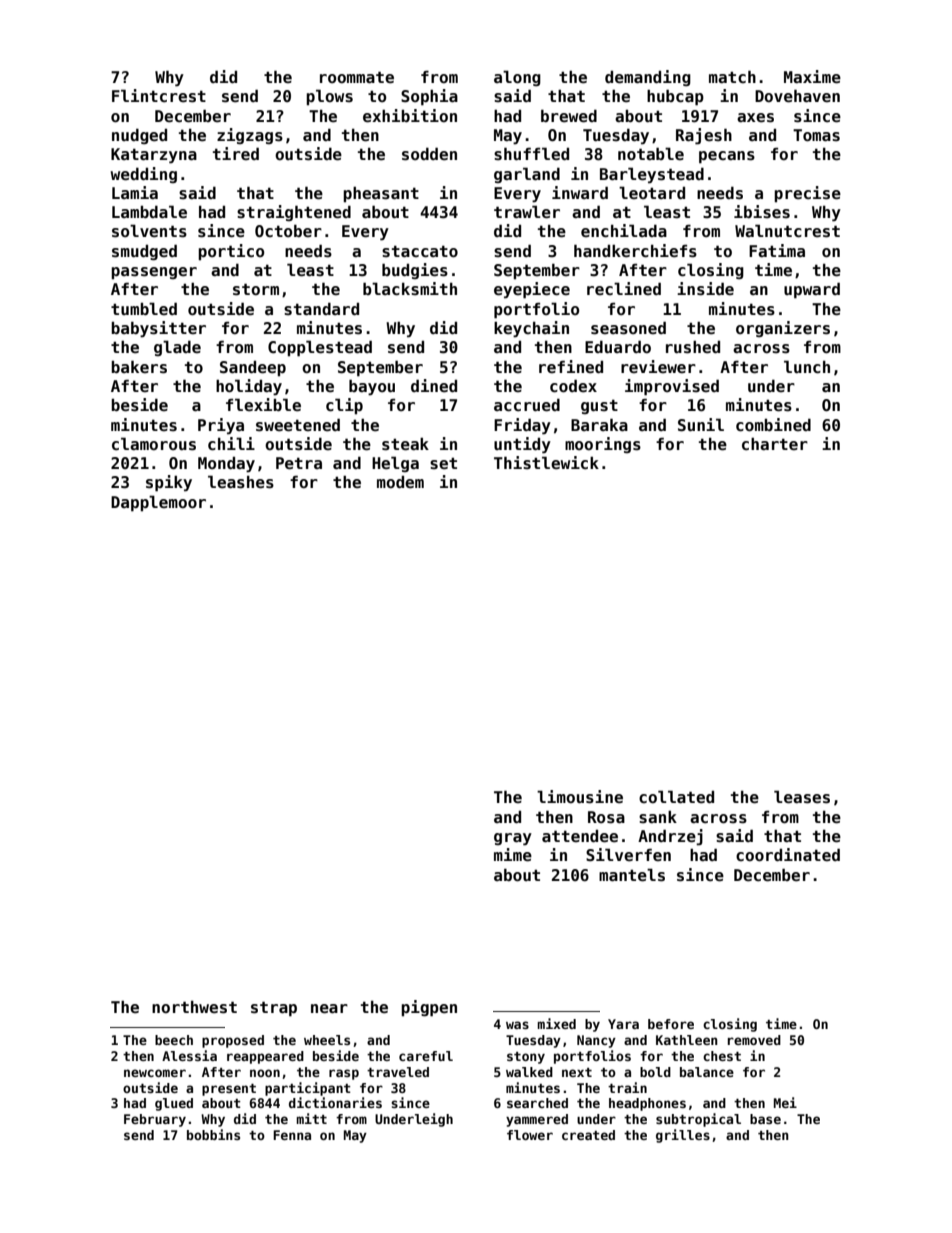  What do you see at coordinates (159, 96) in the image?
I see `Flintcrest` at bounding box center [159, 96].
